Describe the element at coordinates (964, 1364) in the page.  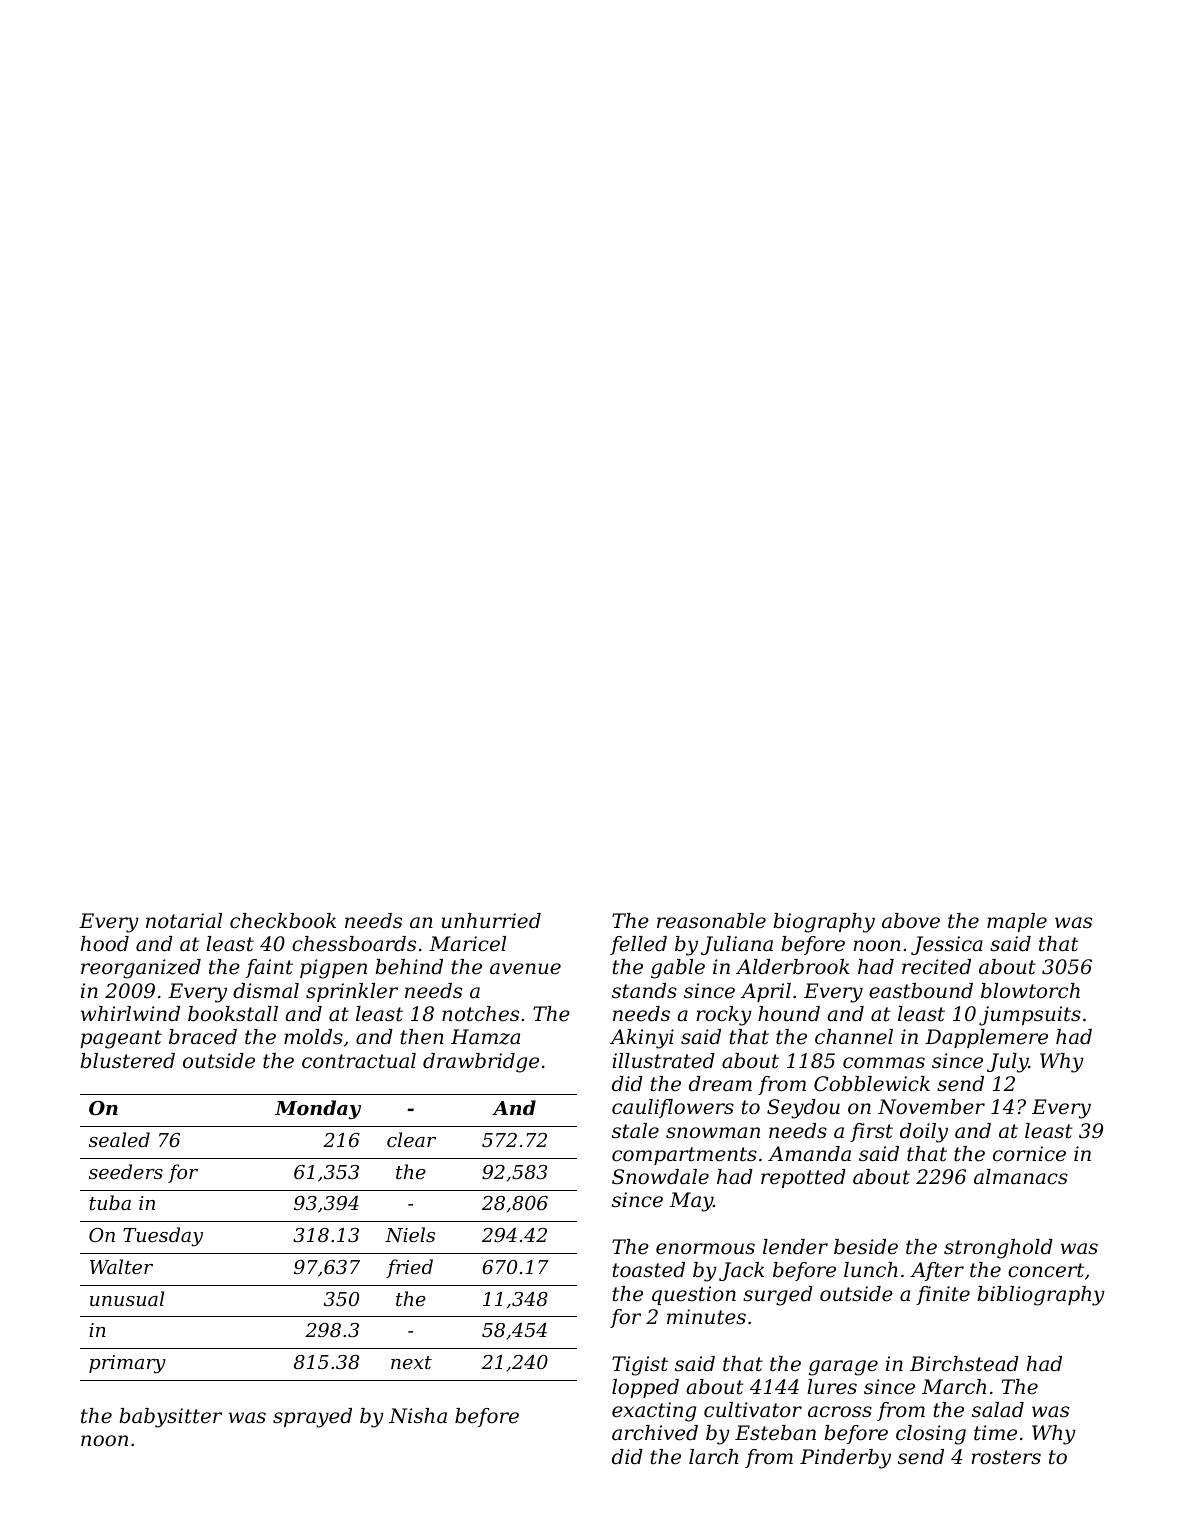
I see `Birchstead` at that location.
